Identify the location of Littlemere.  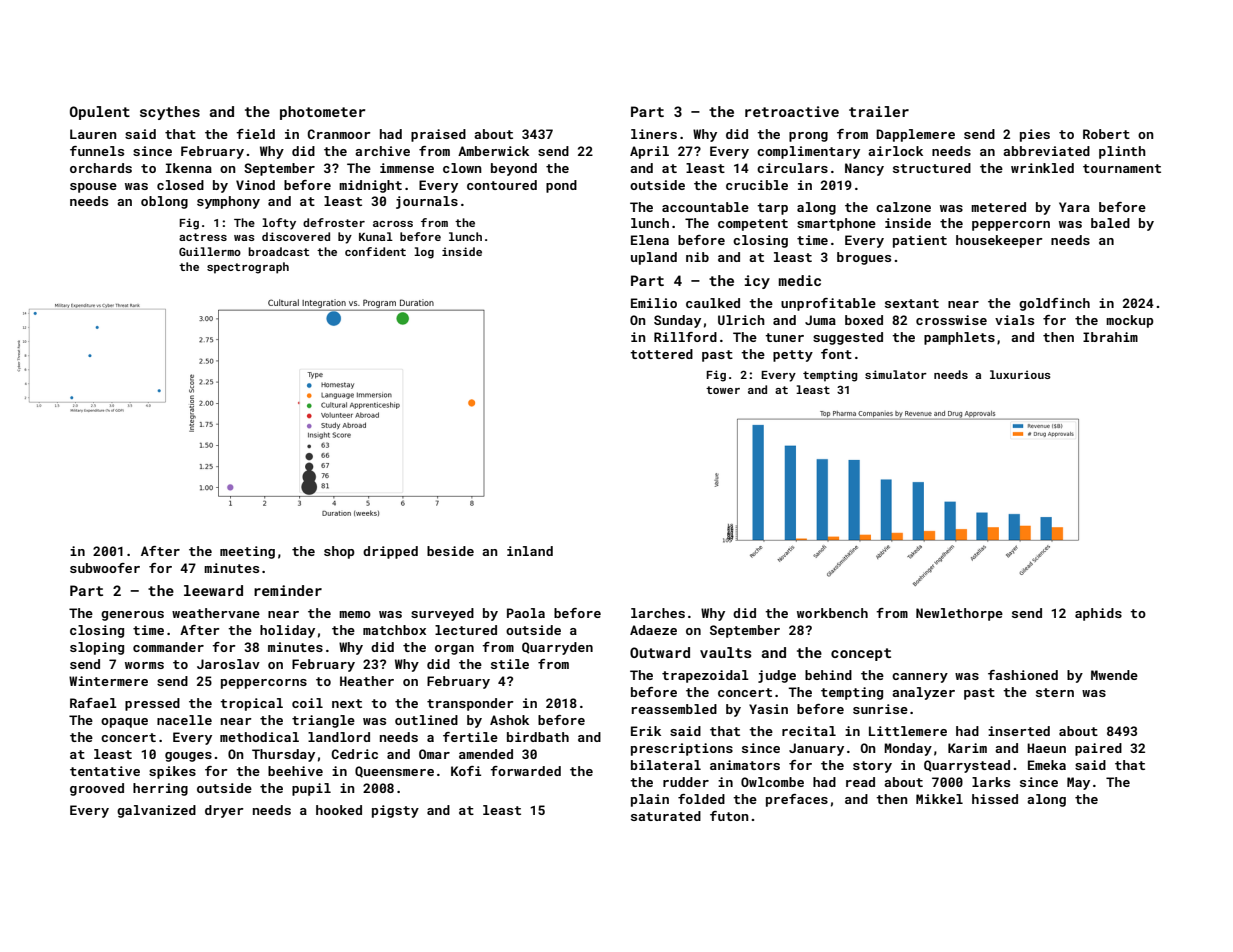
(908, 731).
